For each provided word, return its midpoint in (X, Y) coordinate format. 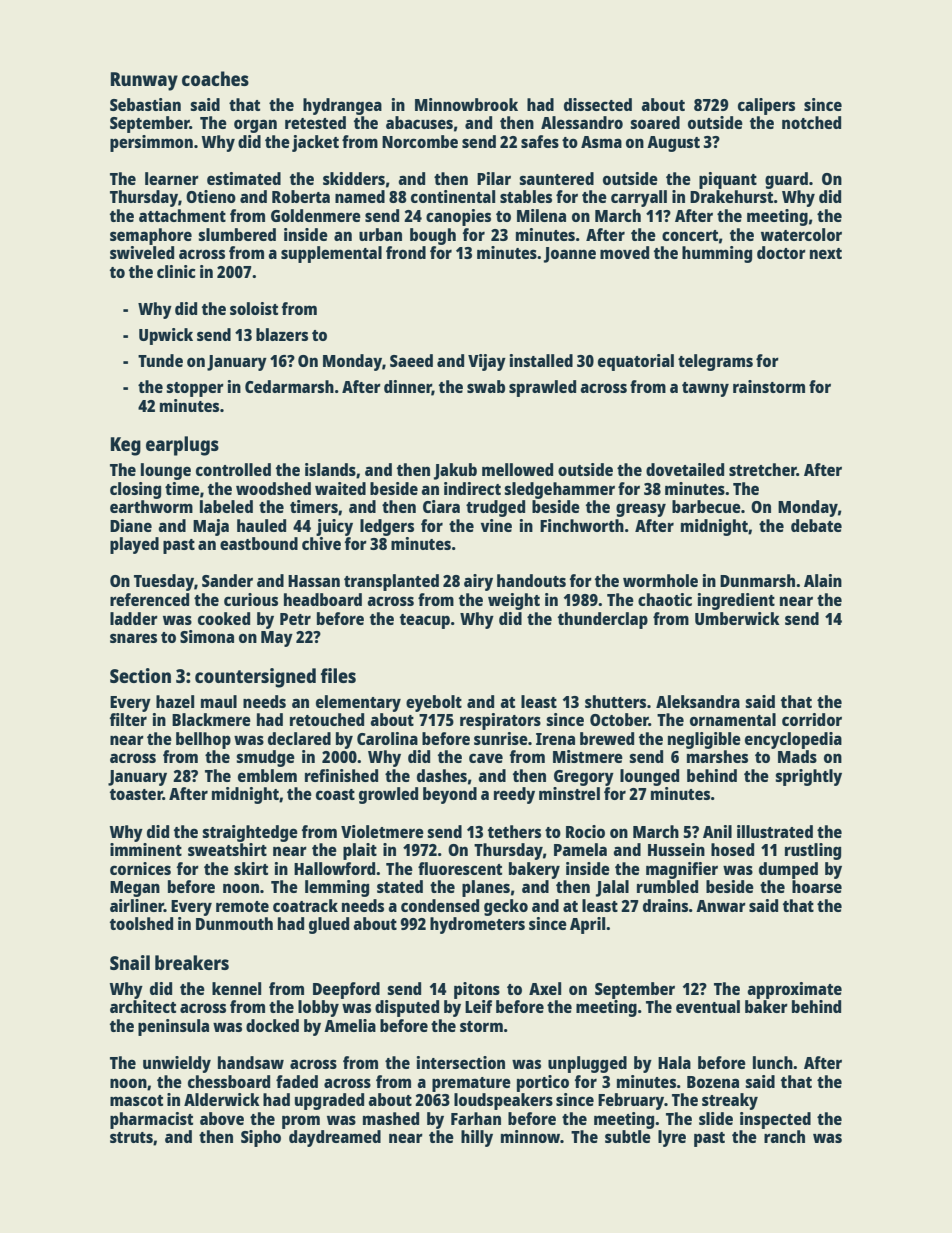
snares (133, 638)
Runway (144, 81)
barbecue (706, 506)
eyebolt (434, 703)
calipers (766, 106)
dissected (598, 104)
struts (131, 1137)
